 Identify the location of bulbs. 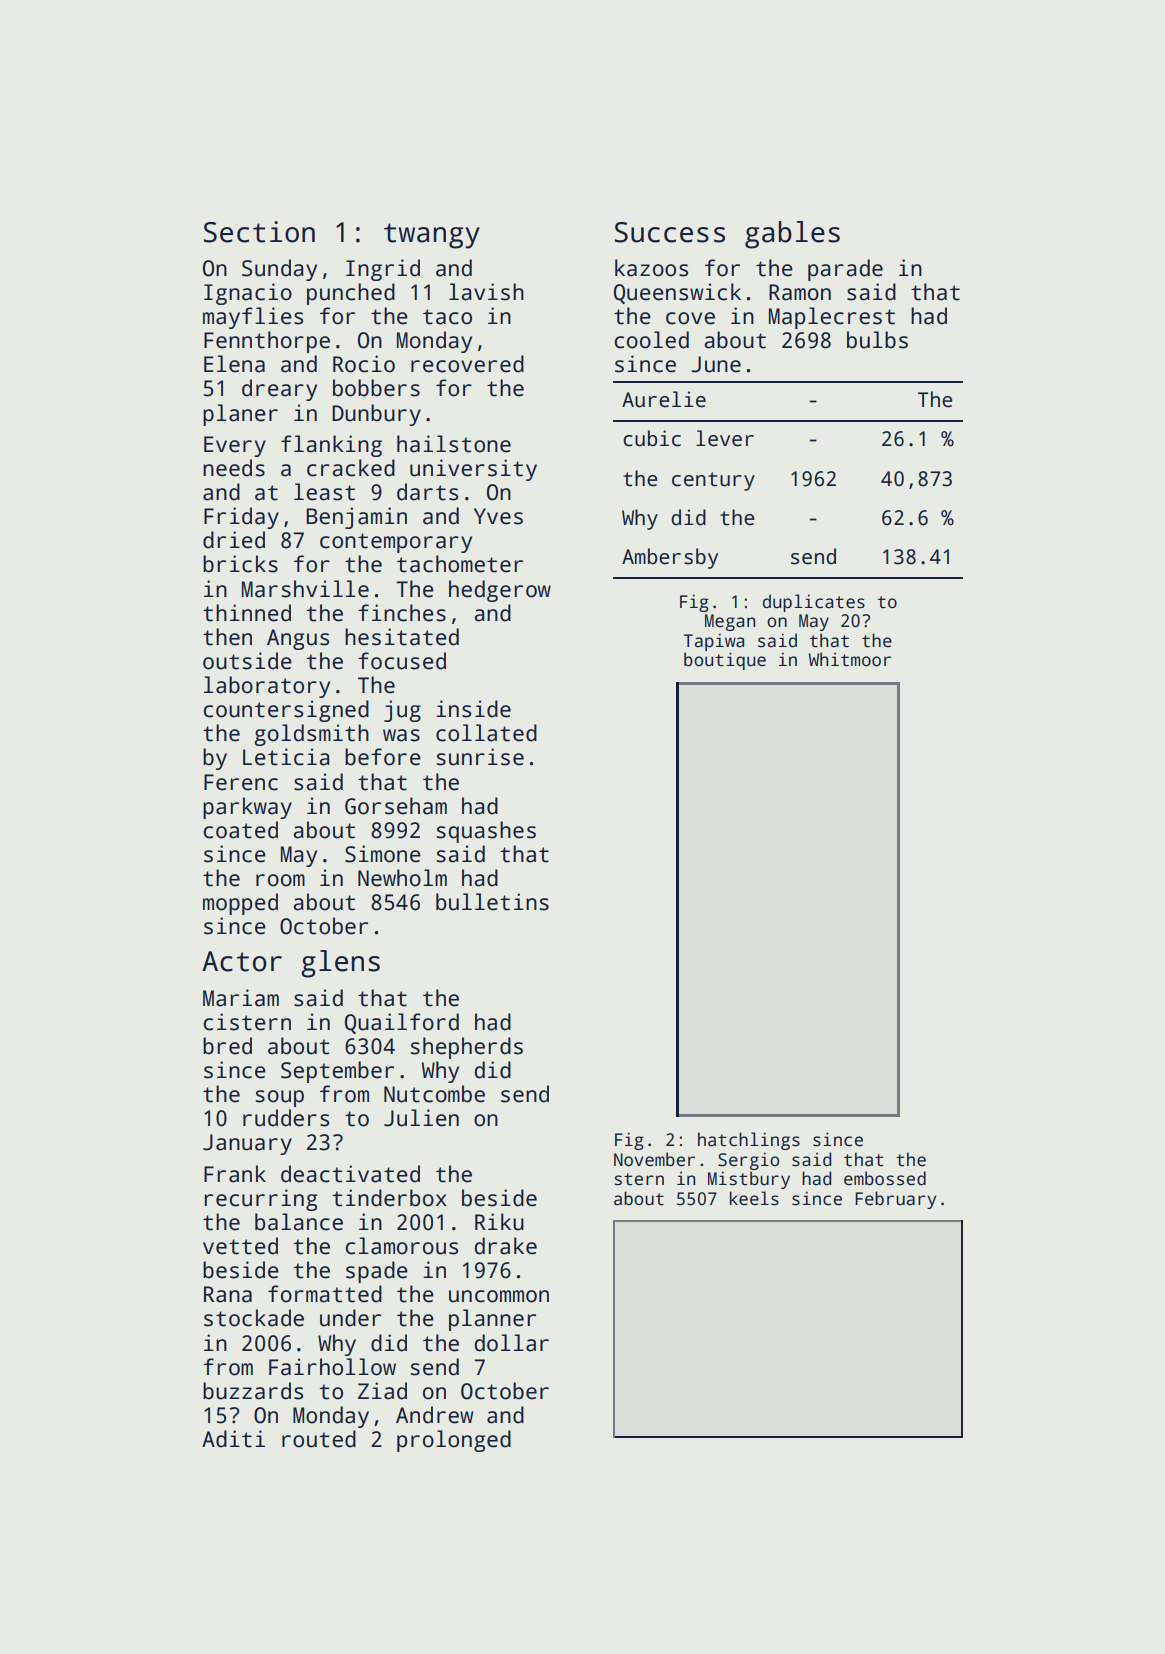
(877, 340).
